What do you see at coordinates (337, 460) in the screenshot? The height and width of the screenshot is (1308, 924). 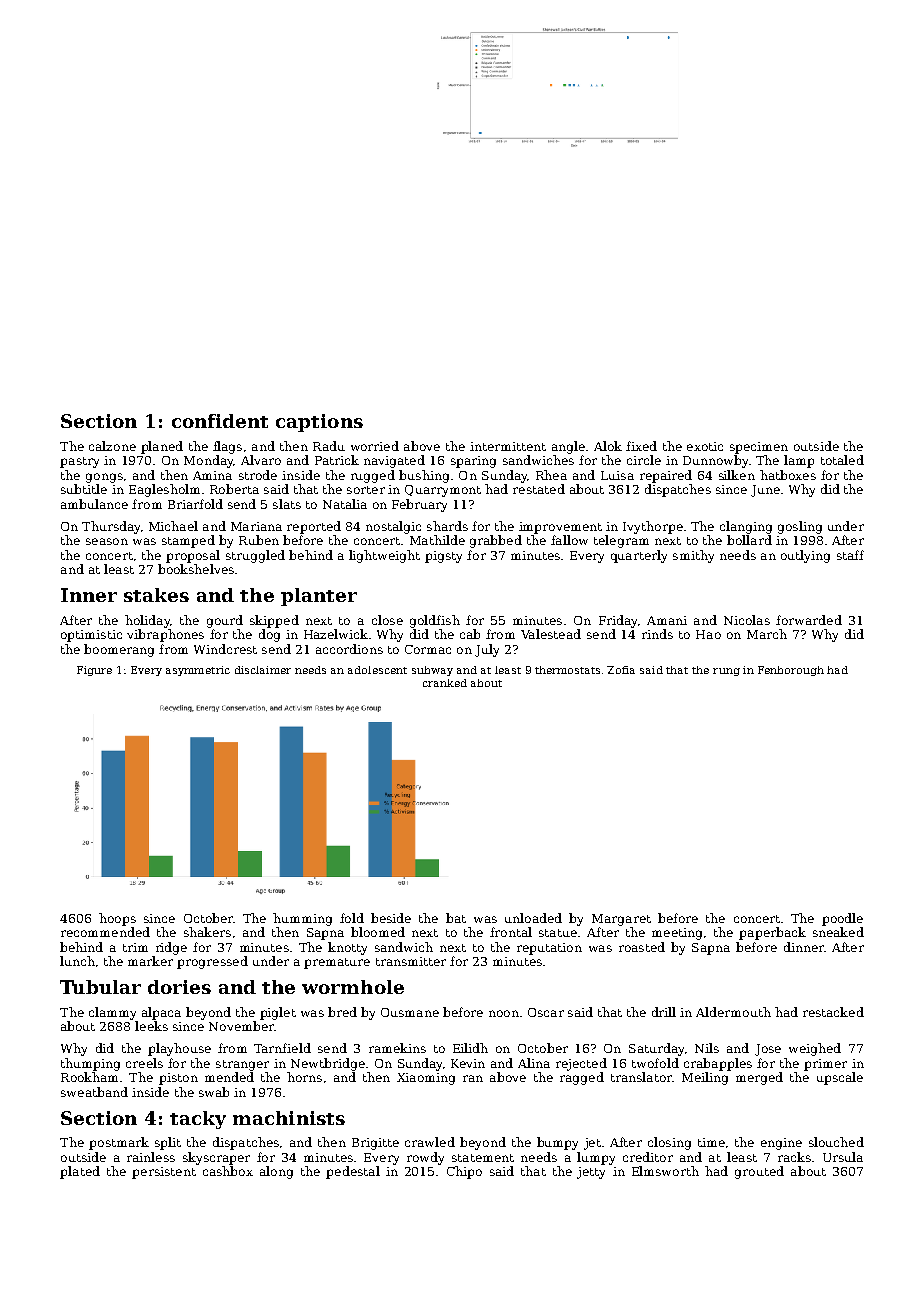 I see `Patrick` at bounding box center [337, 460].
